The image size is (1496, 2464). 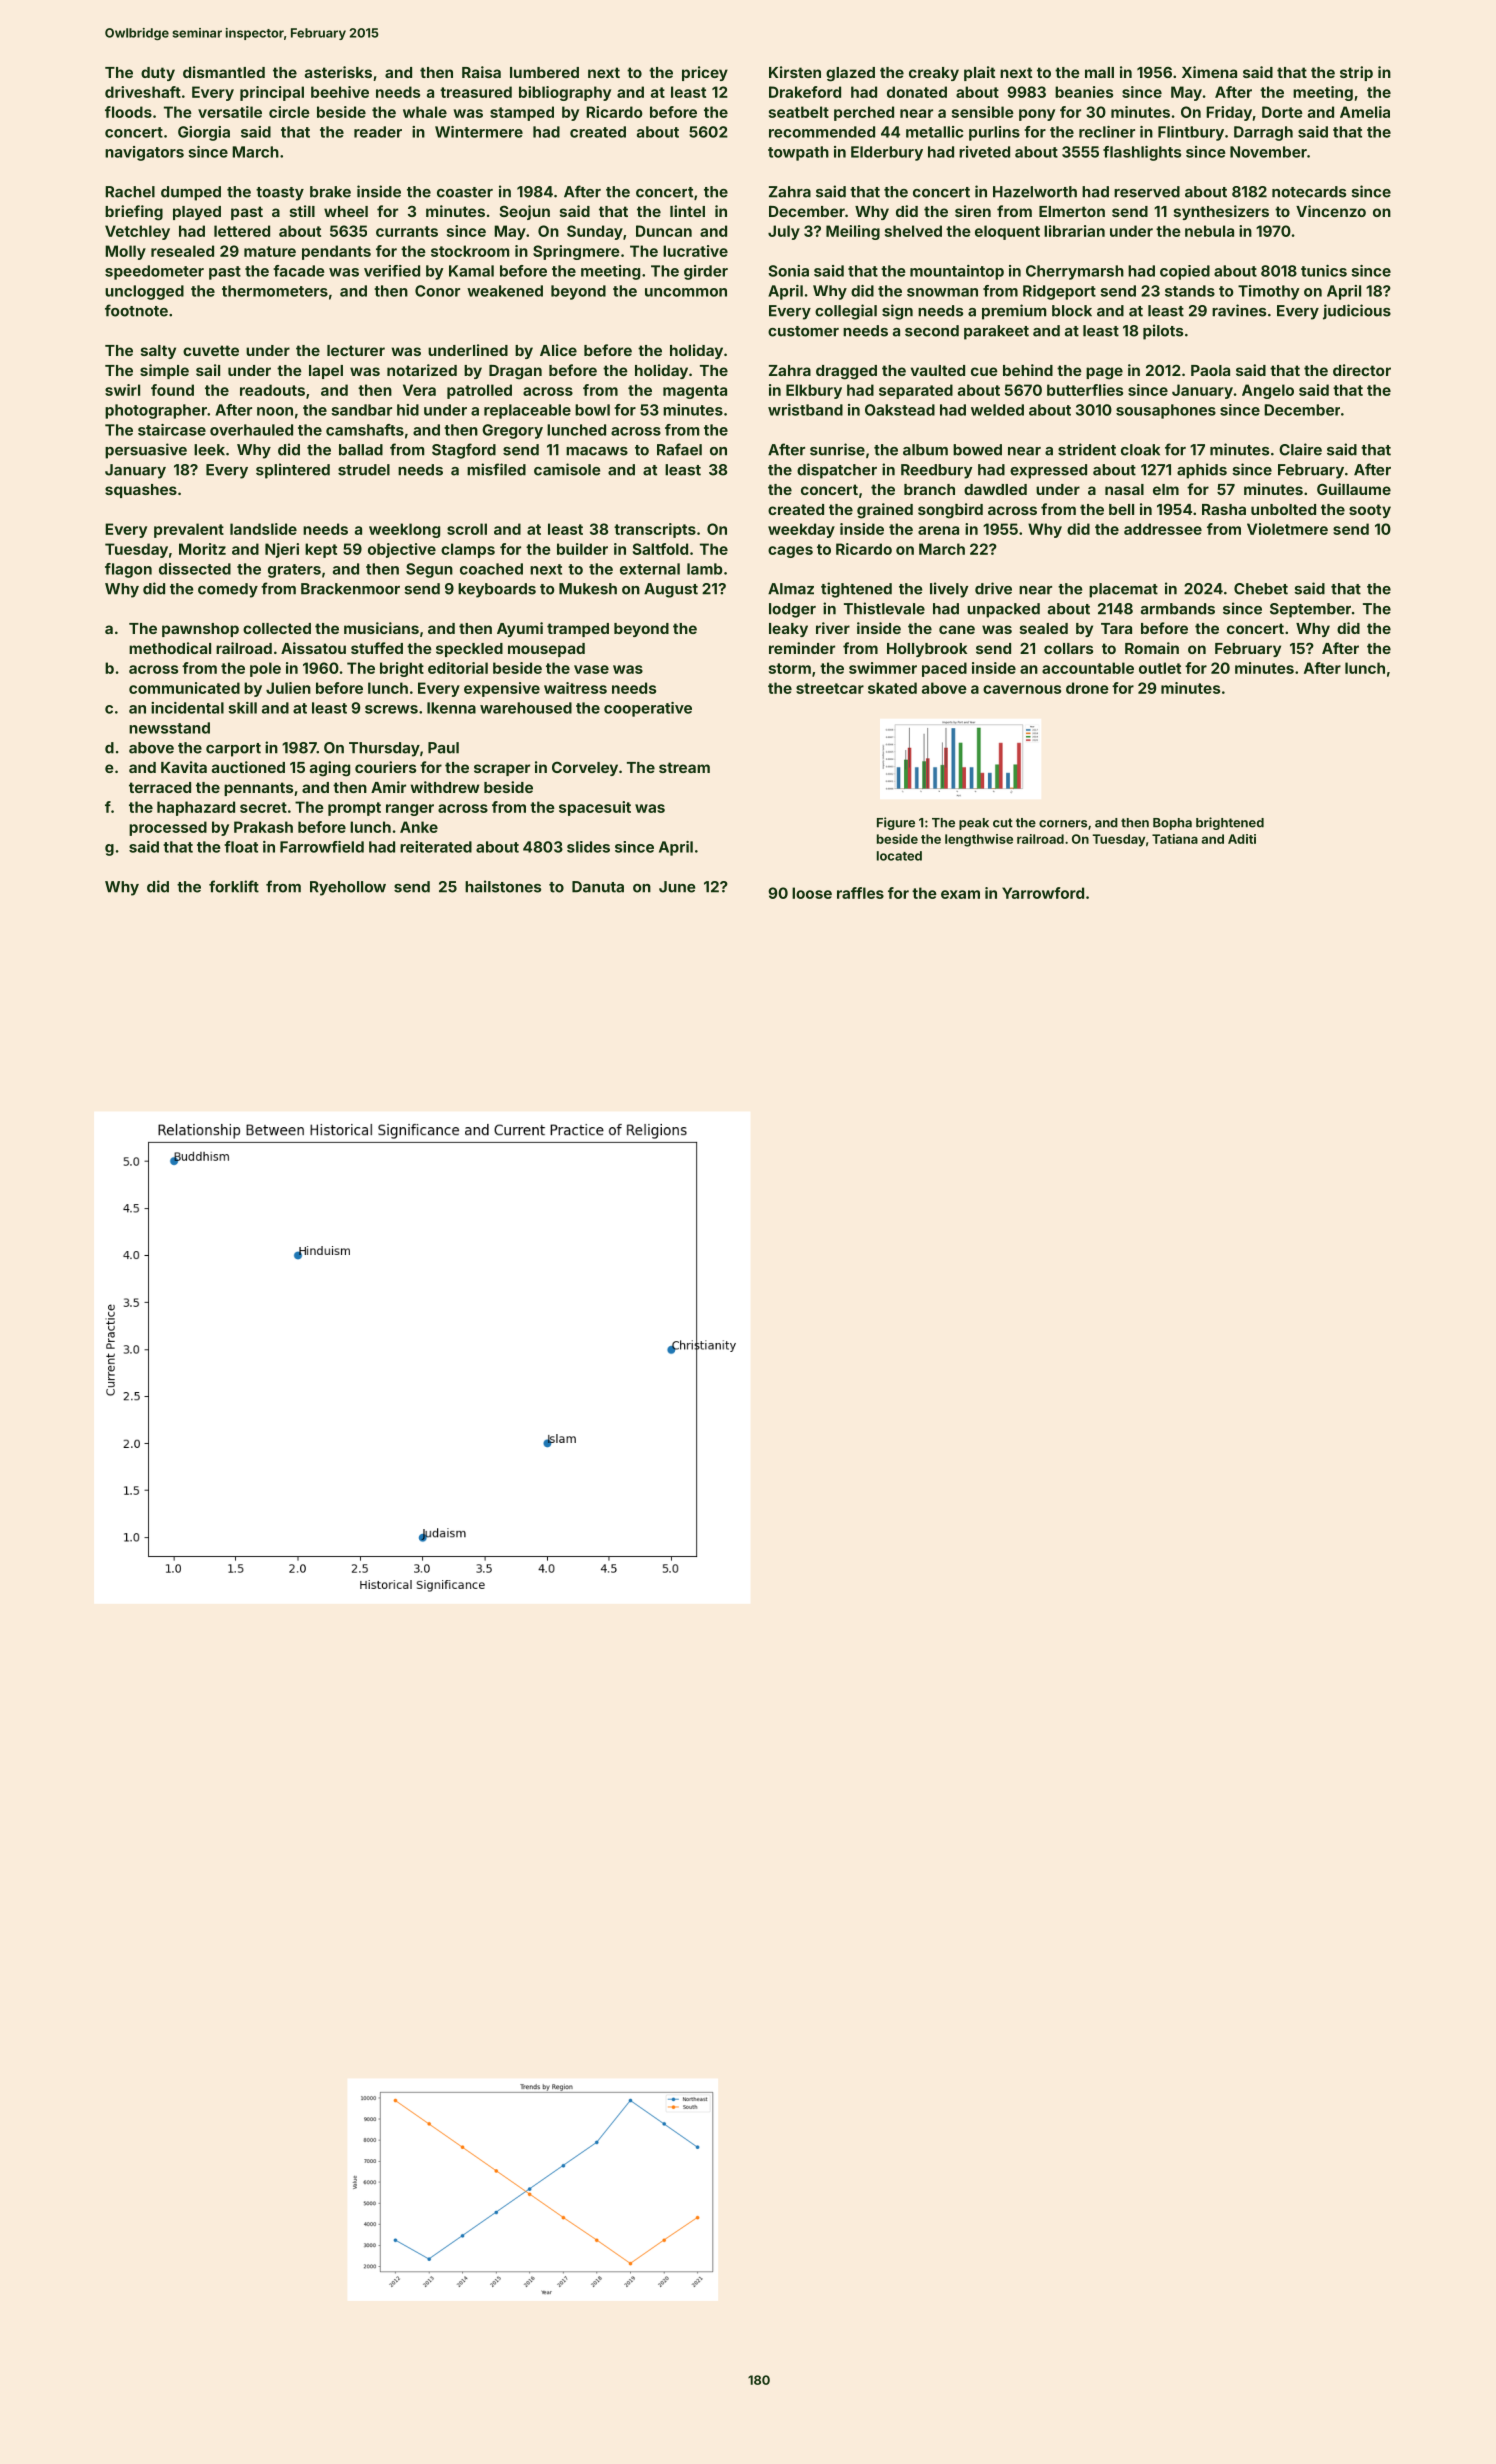 I want to click on welded, so click(x=997, y=410).
